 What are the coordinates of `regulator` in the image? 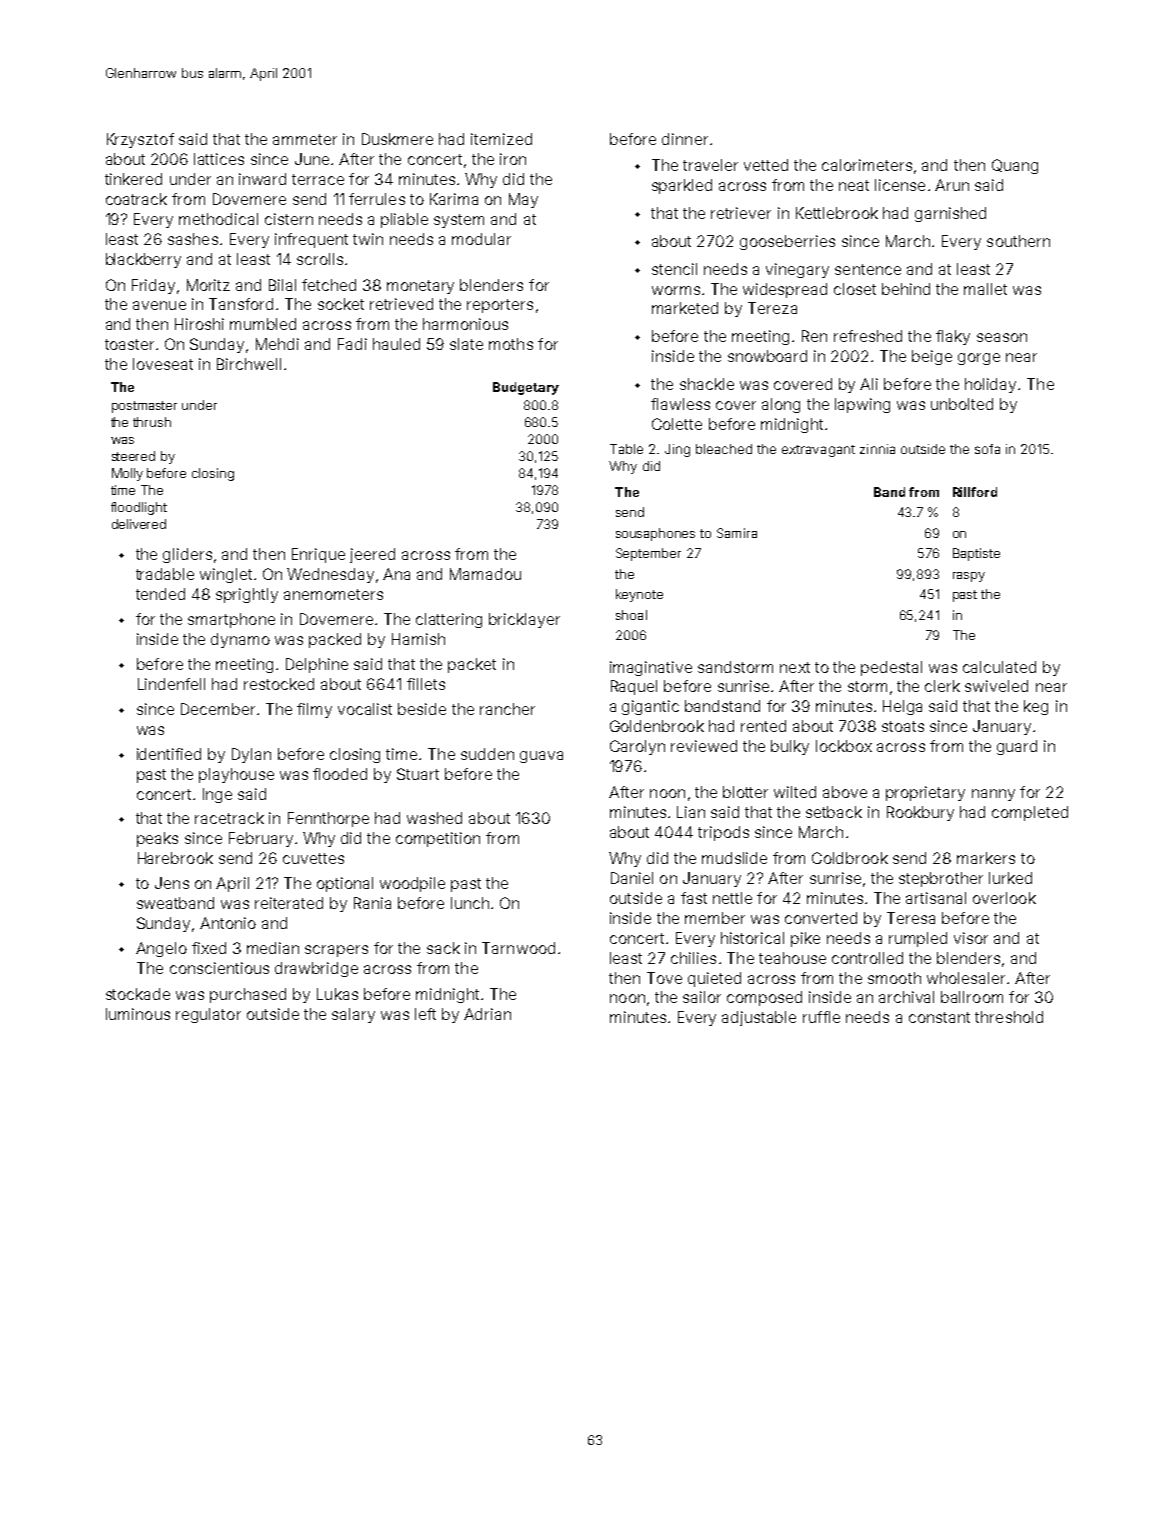 It's located at (208, 1015).
